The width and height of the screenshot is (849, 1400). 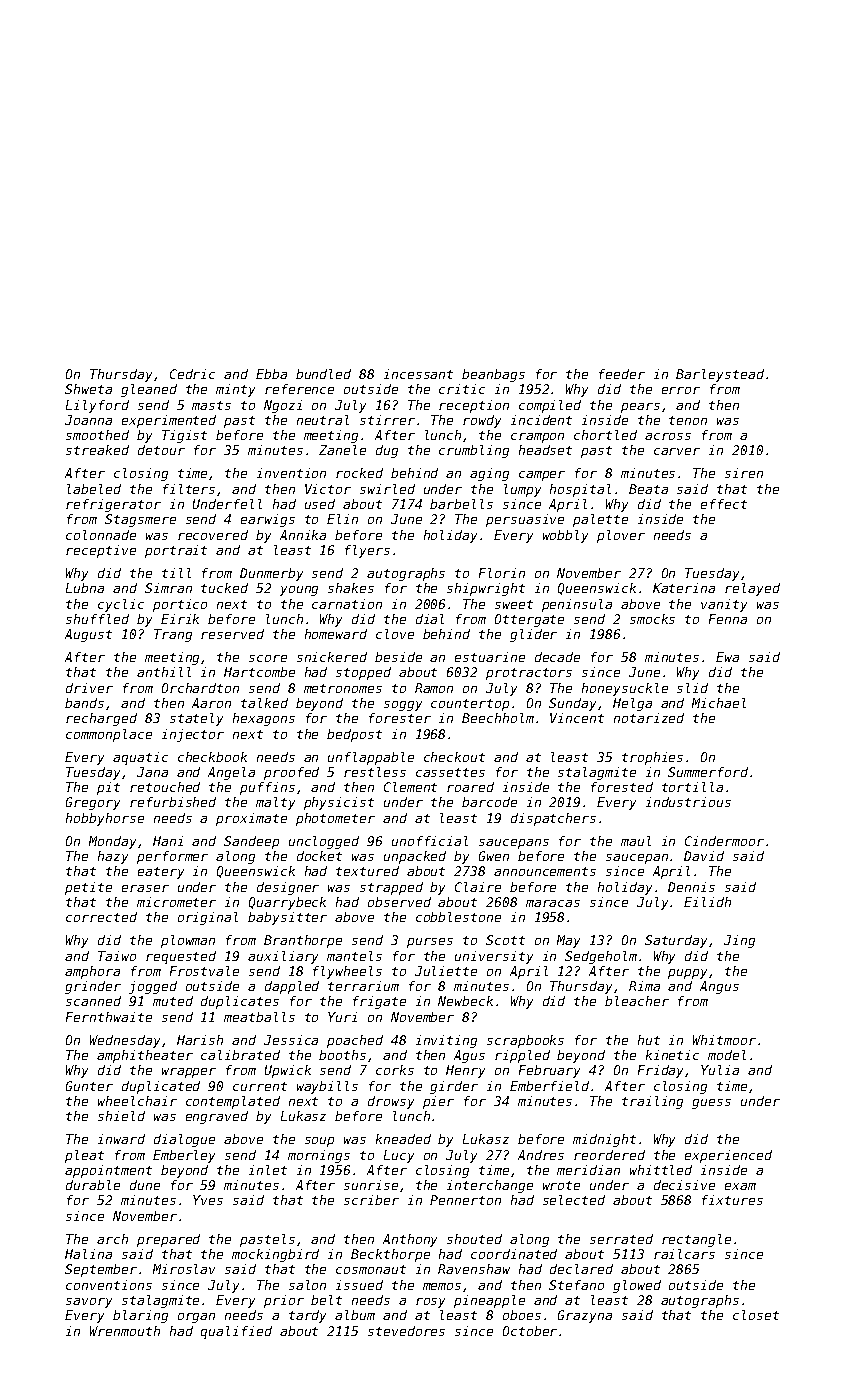 I want to click on September, so click(x=101, y=1270).
